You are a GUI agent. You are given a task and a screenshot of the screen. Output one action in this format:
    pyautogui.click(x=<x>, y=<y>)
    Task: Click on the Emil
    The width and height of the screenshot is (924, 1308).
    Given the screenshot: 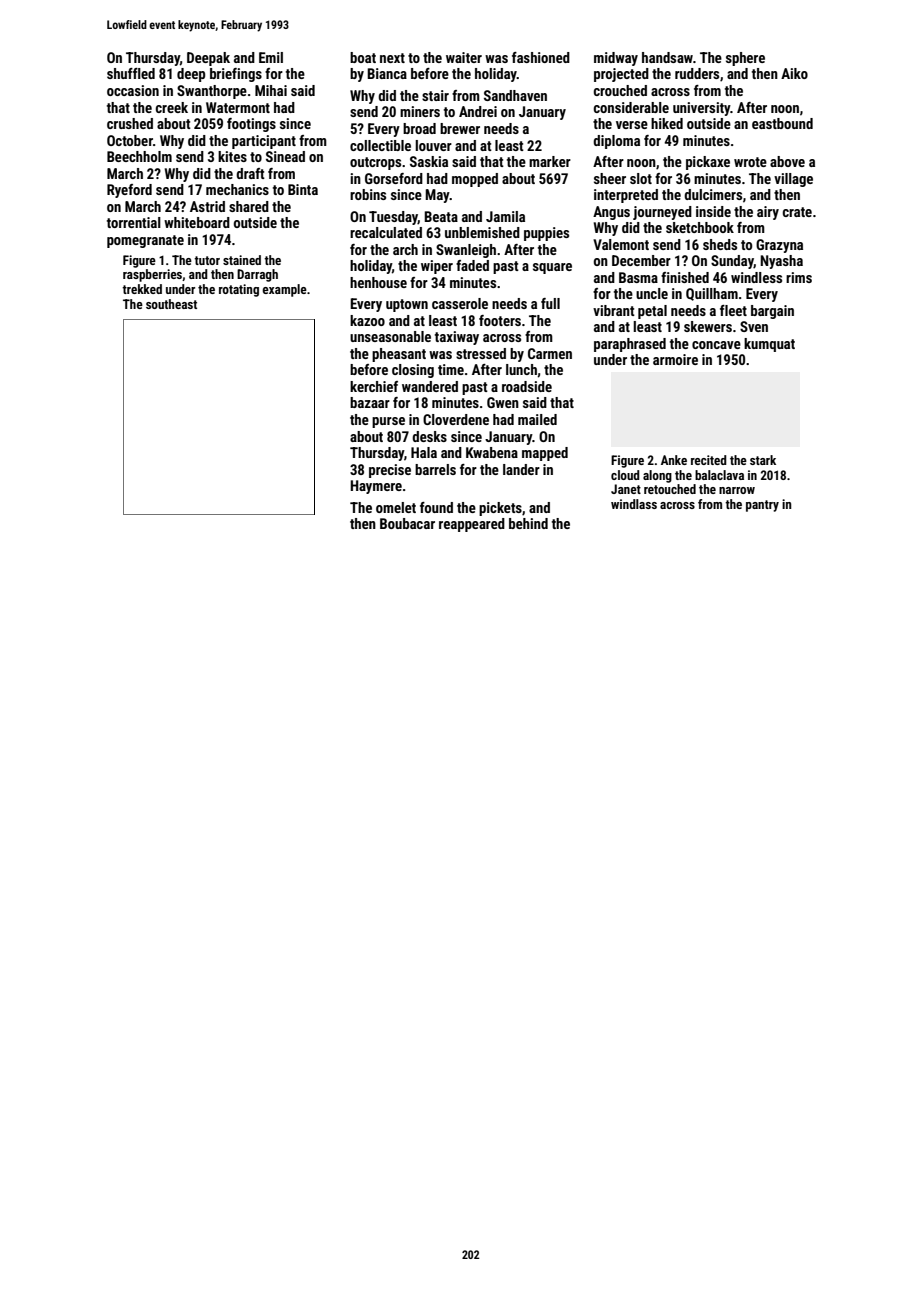 What is the action you would take?
    pyautogui.click(x=271, y=57)
